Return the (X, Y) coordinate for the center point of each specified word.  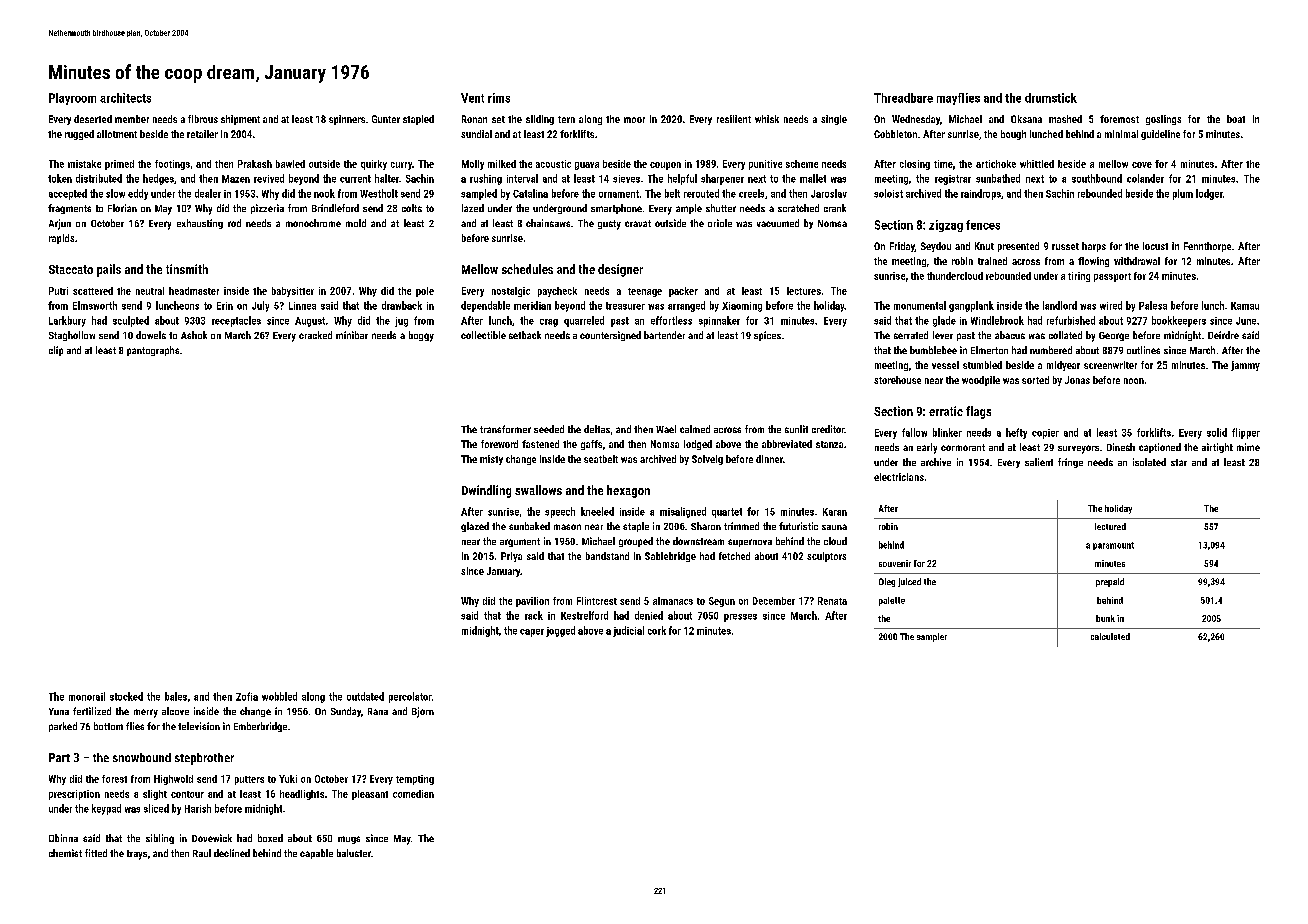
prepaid (1110, 582)
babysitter (293, 292)
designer (620, 270)
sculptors (826, 557)
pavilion (532, 602)
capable (316, 854)
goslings (1163, 120)
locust (1155, 246)
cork (657, 630)
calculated (1110, 636)
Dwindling (486, 491)
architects (125, 98)
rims (499, 98)
